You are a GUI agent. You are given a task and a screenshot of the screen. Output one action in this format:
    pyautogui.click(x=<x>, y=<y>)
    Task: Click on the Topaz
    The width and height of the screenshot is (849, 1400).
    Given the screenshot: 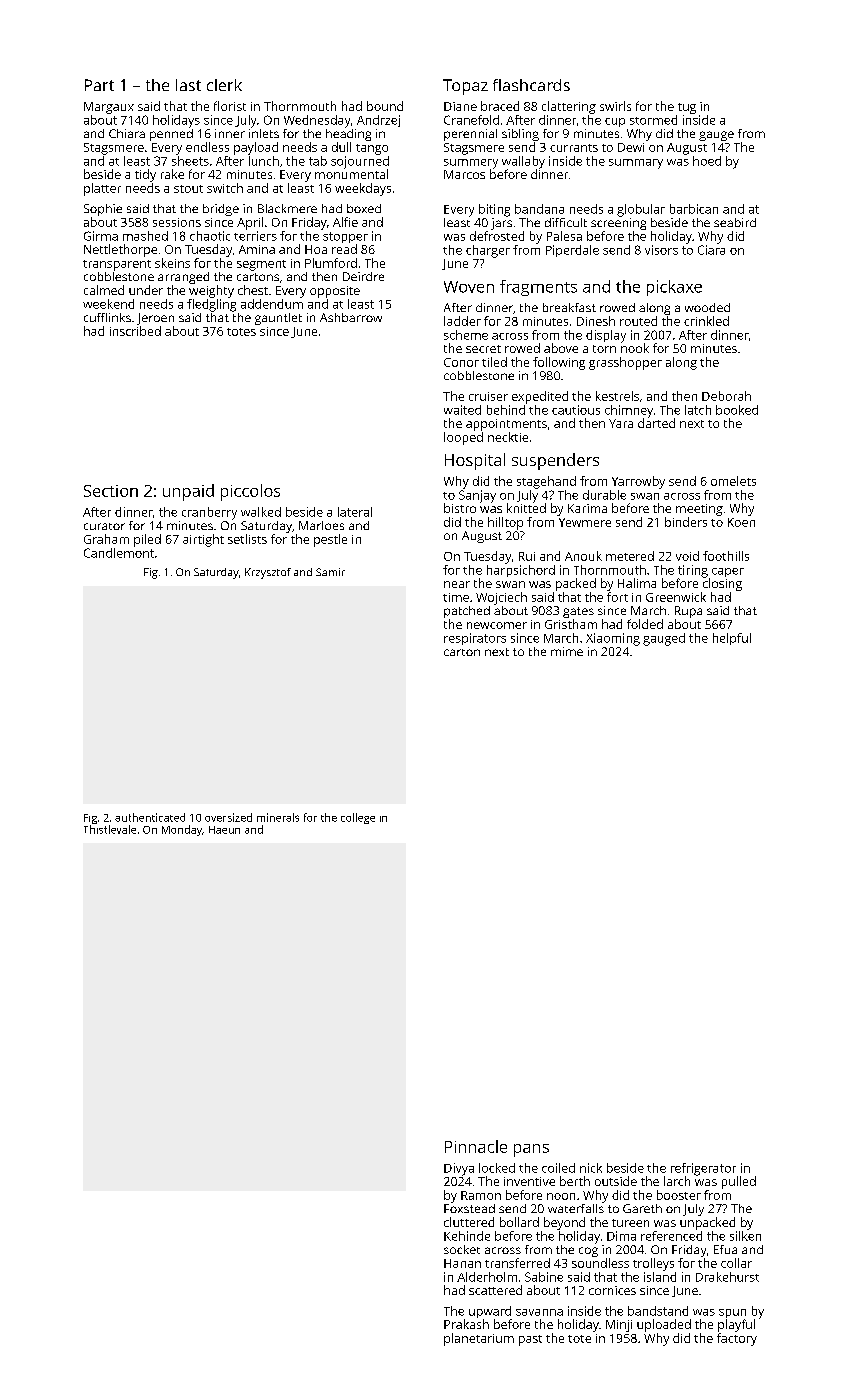 What is the action you would take?
    pyautogui.click(x=465, y=87)
